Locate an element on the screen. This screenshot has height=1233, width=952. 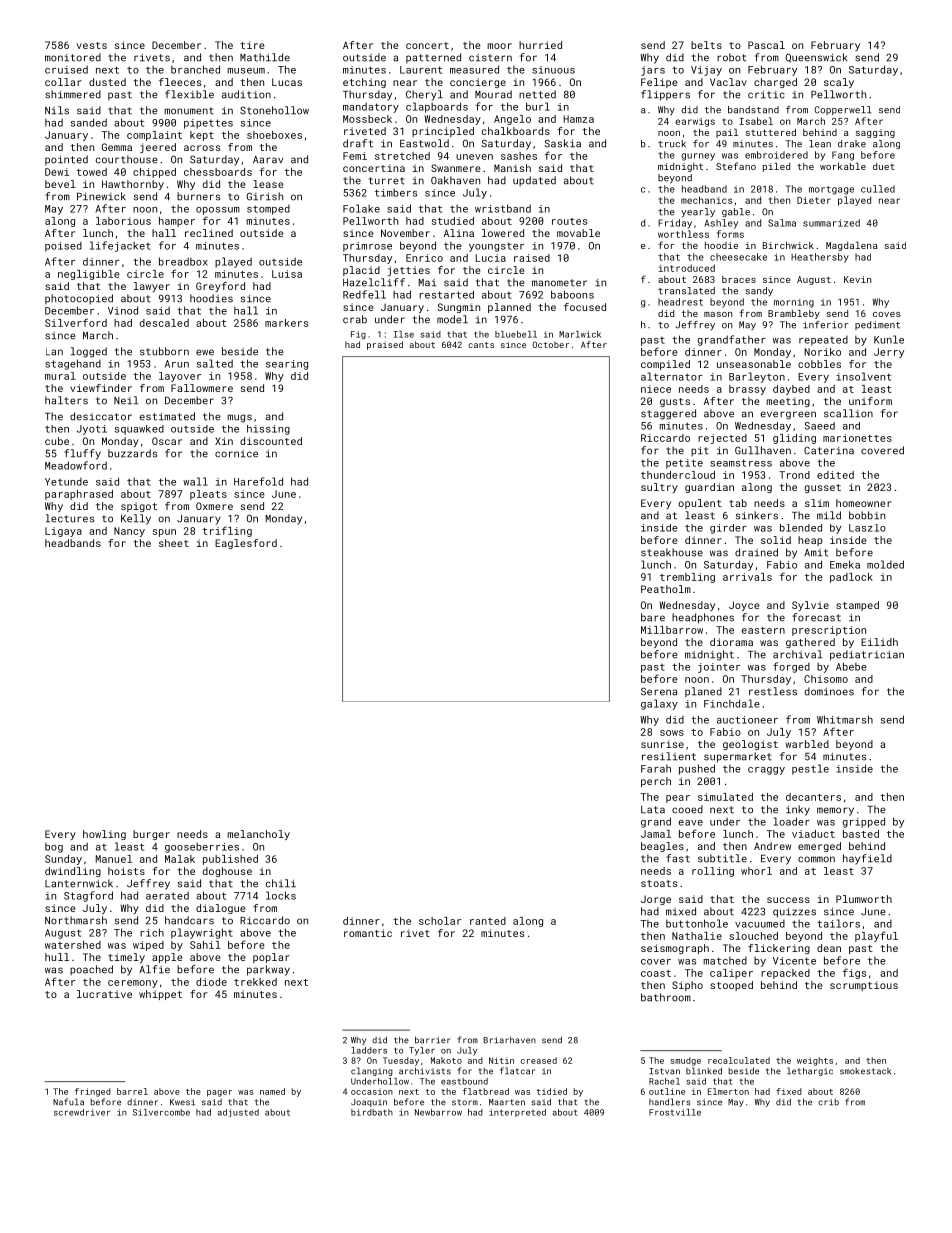
Dieter is located at coordinates (814, 200).
